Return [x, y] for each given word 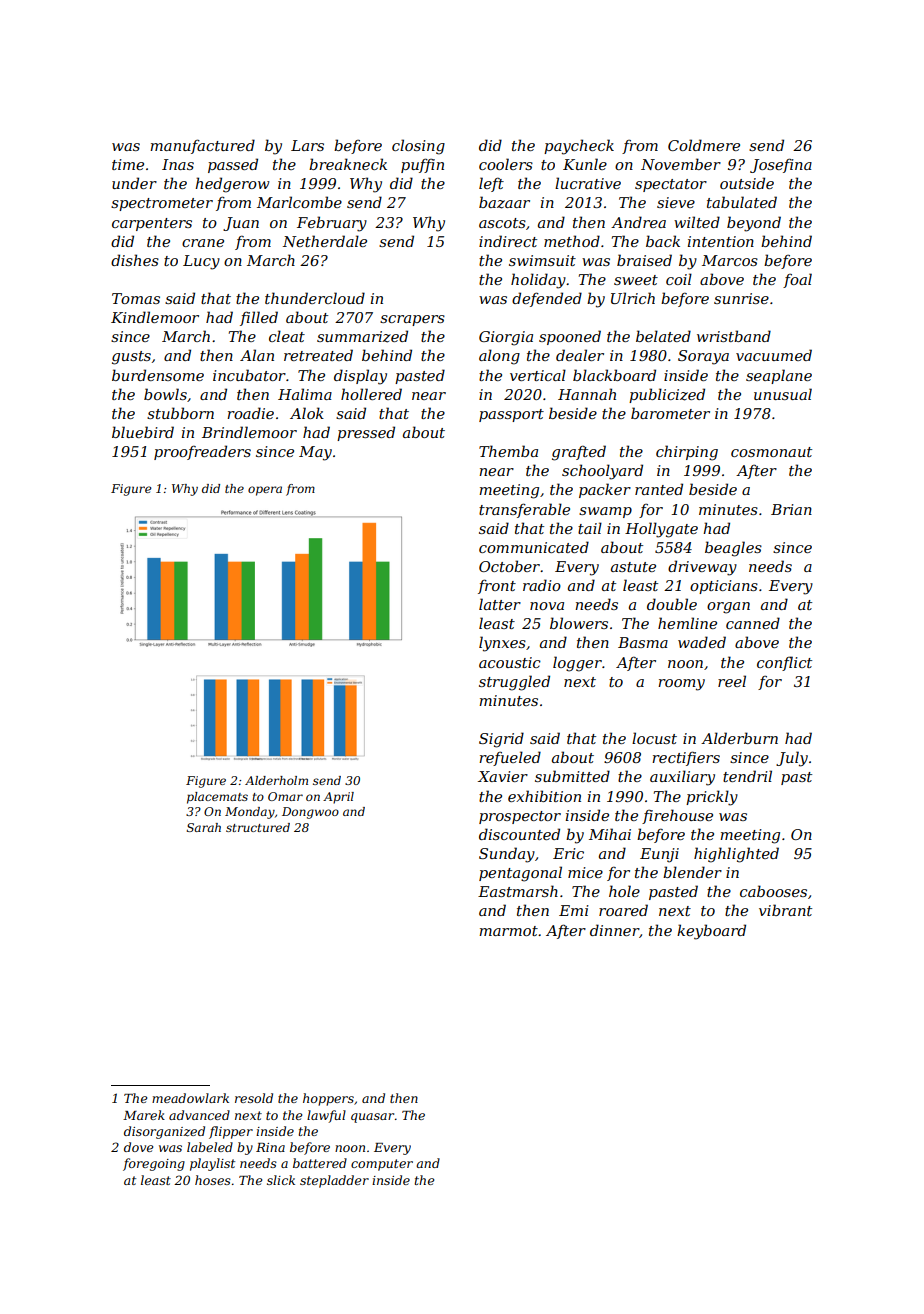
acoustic [510, 662]
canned [753, 623]
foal [797, 280]
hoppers [328, 1099]
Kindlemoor [155, 317]
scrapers [412, 320]
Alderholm [276, 780]
